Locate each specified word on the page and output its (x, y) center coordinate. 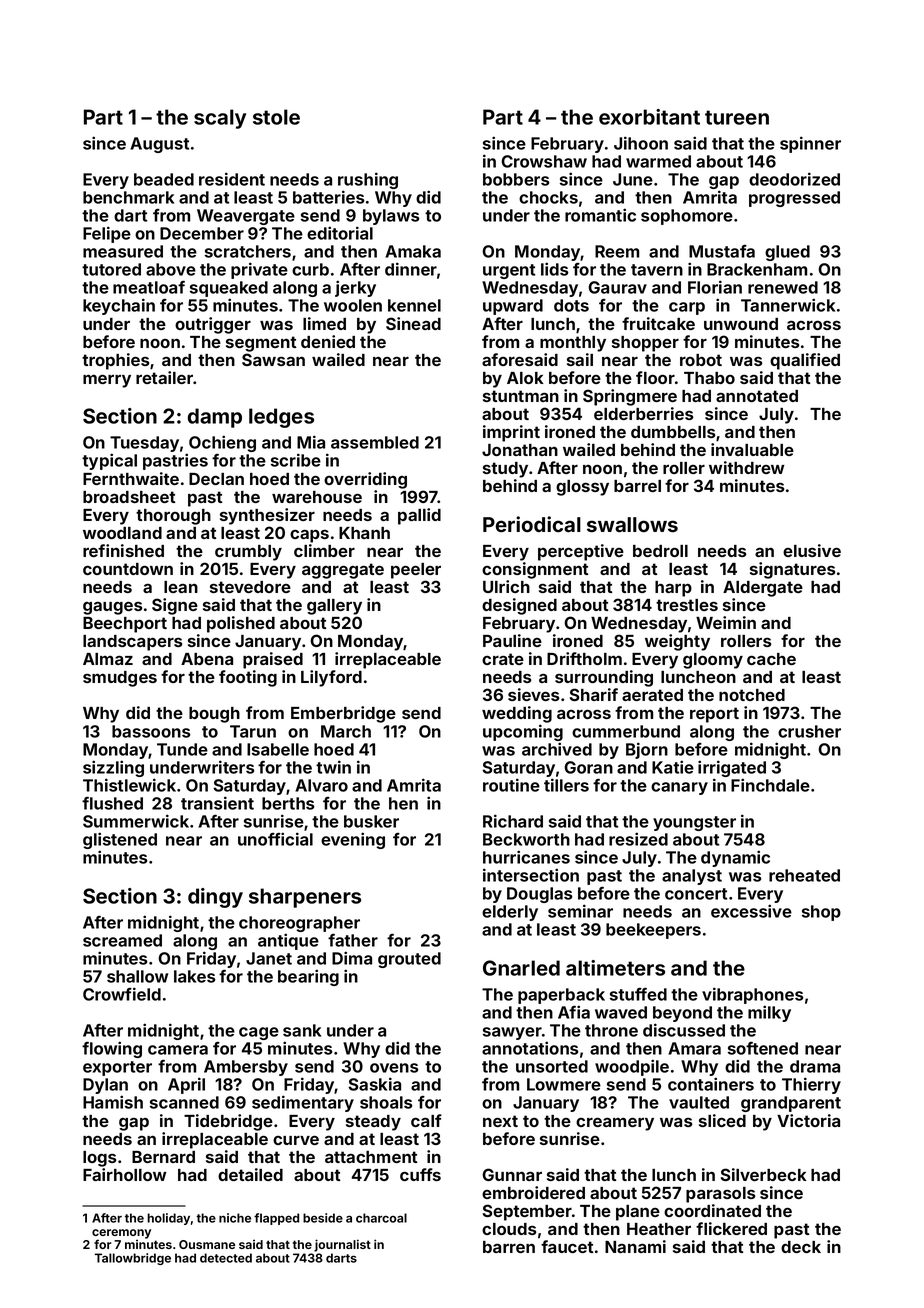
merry (107, 381)
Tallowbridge (133, 1259)
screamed (122, 940)
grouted (409, 960)
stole (276, 117)
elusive (812, 550)
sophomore (687, 217)
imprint (511, 433)
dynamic (735, 858)
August (159, 145)
